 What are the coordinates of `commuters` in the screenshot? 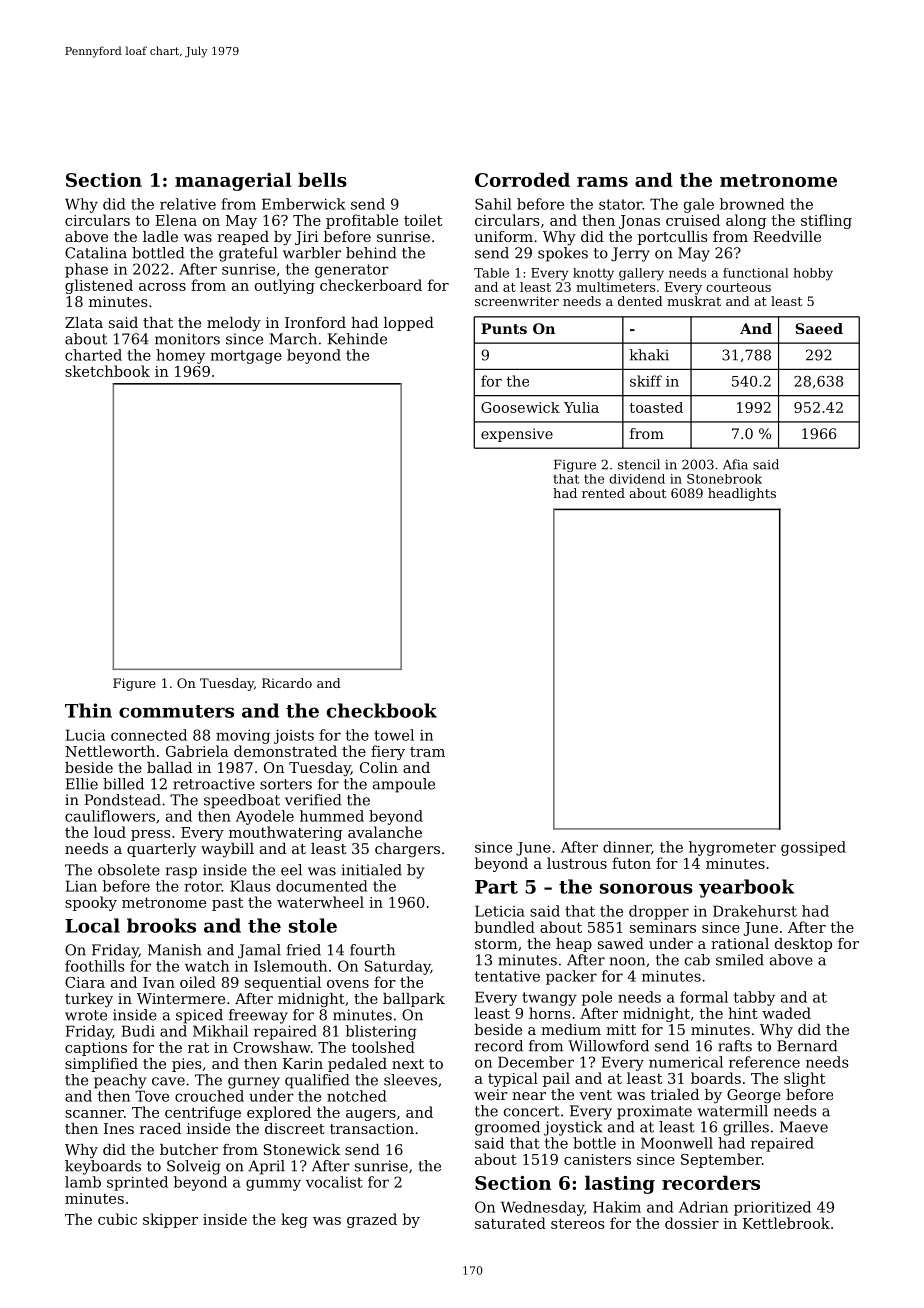 It's located at (176, 711).
